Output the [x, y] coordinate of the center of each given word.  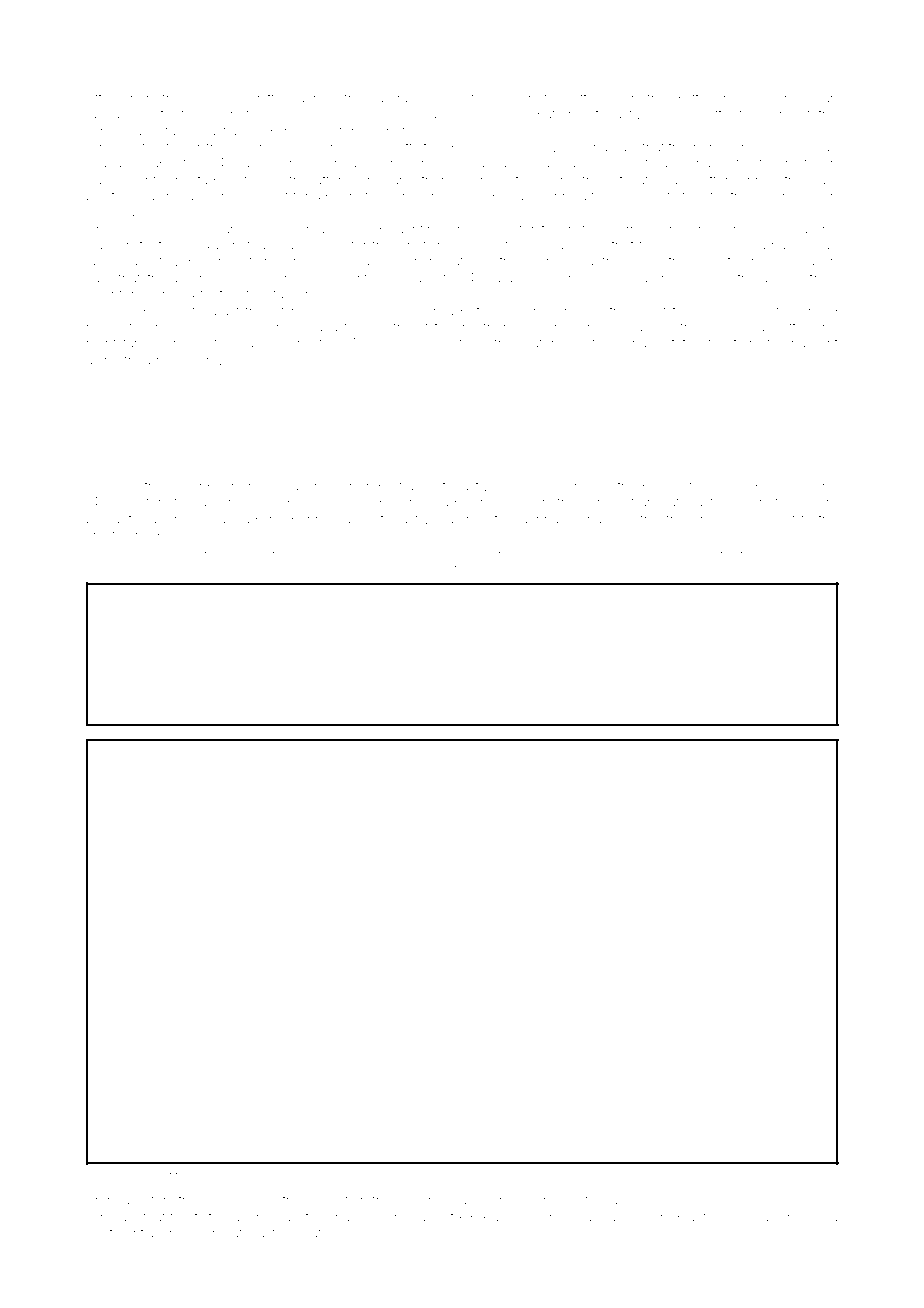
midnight [175, 556]
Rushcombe [442, 1200]
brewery [173, 362]
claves [677, 115]
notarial [385, 555]
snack [663, 555]
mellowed [304, 555]
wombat [530, 114]
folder [183, 146]
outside [465, 343]
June [684, 1200]
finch [752, 554]
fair [461, 568]
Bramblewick [762, 486]
